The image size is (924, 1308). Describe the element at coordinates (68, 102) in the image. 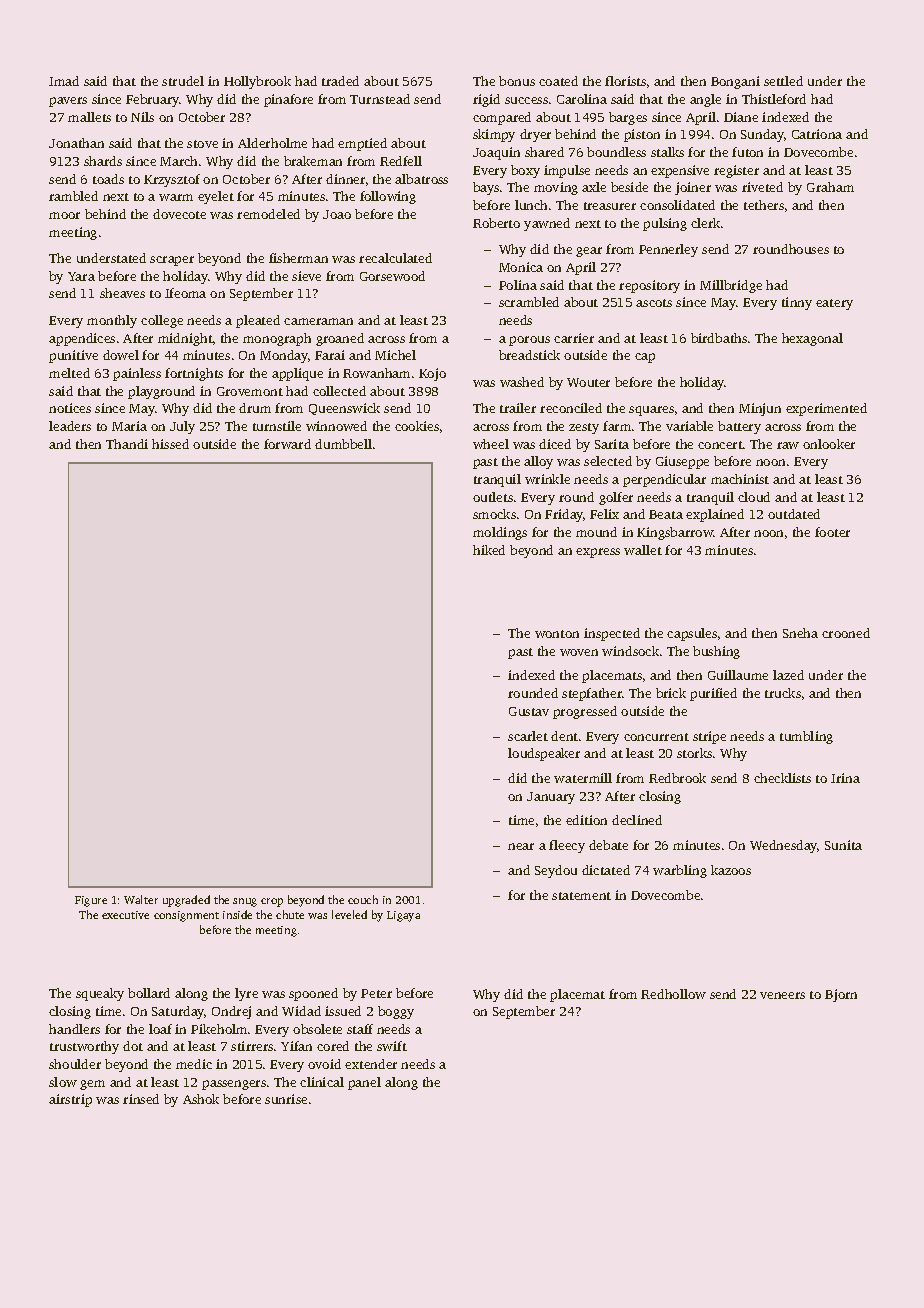

I see `pavers` at that location.
